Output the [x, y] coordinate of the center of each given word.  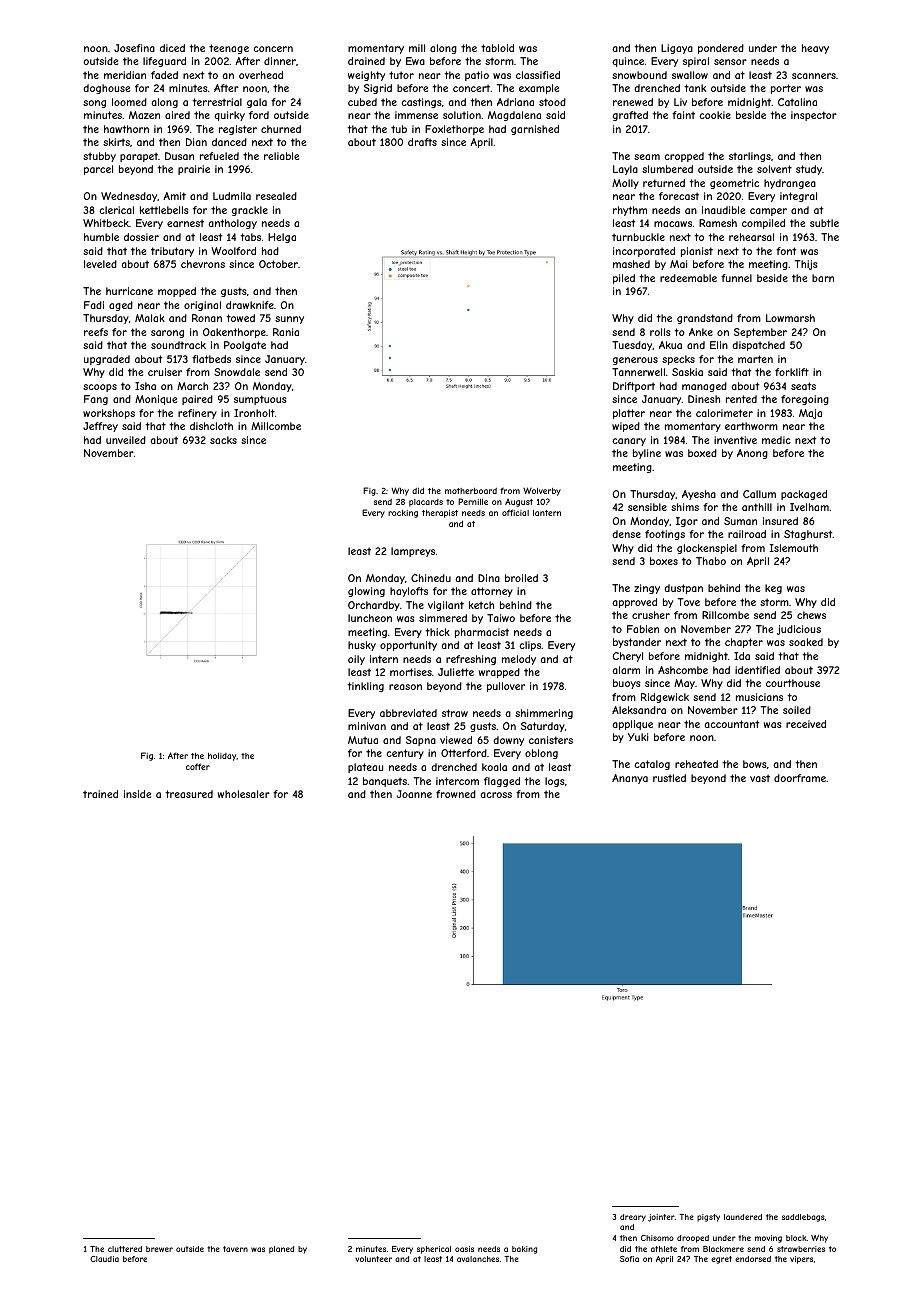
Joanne [414, 794]
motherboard [471, 491]
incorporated [644, 252]
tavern [235, 1249]
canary [629, 442]
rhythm [630, 211]
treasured [189, 794]
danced [229, 142]
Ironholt [254, 413]
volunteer [373, 1259]
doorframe [800, 778]
